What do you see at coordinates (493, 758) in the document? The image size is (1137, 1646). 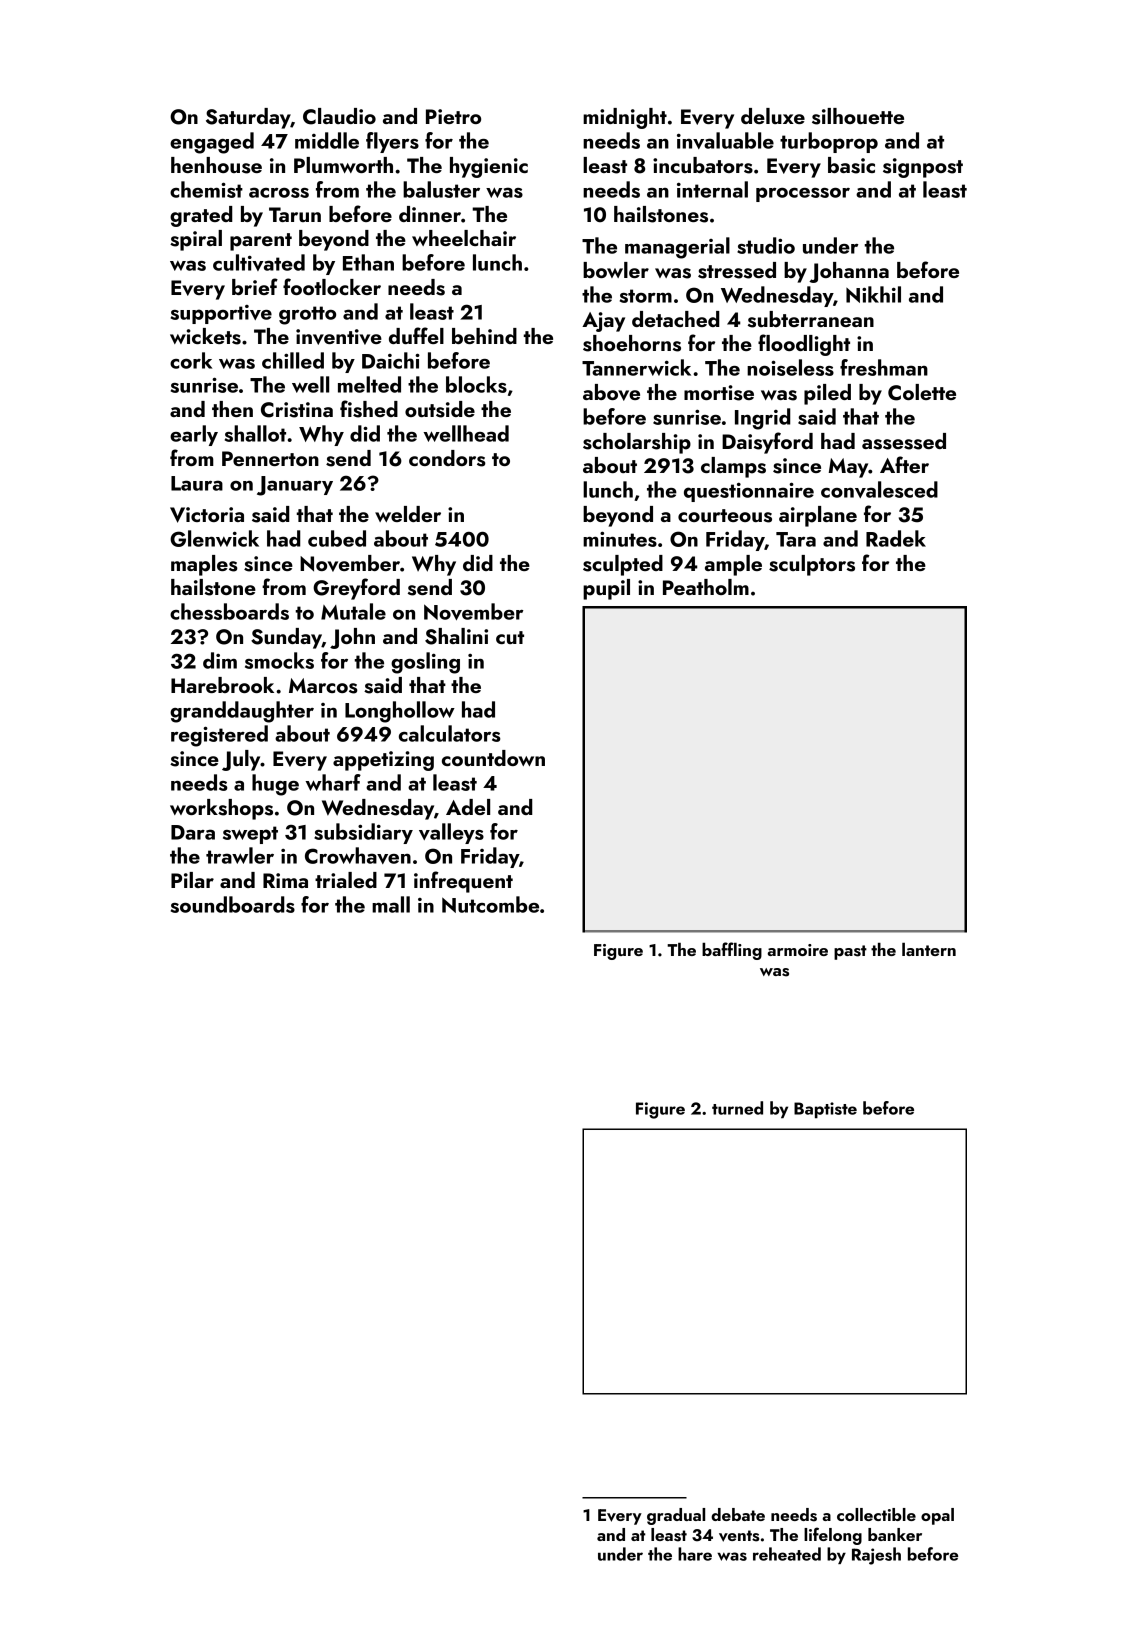 I see `countdown` at bounding box center [493, 758].
